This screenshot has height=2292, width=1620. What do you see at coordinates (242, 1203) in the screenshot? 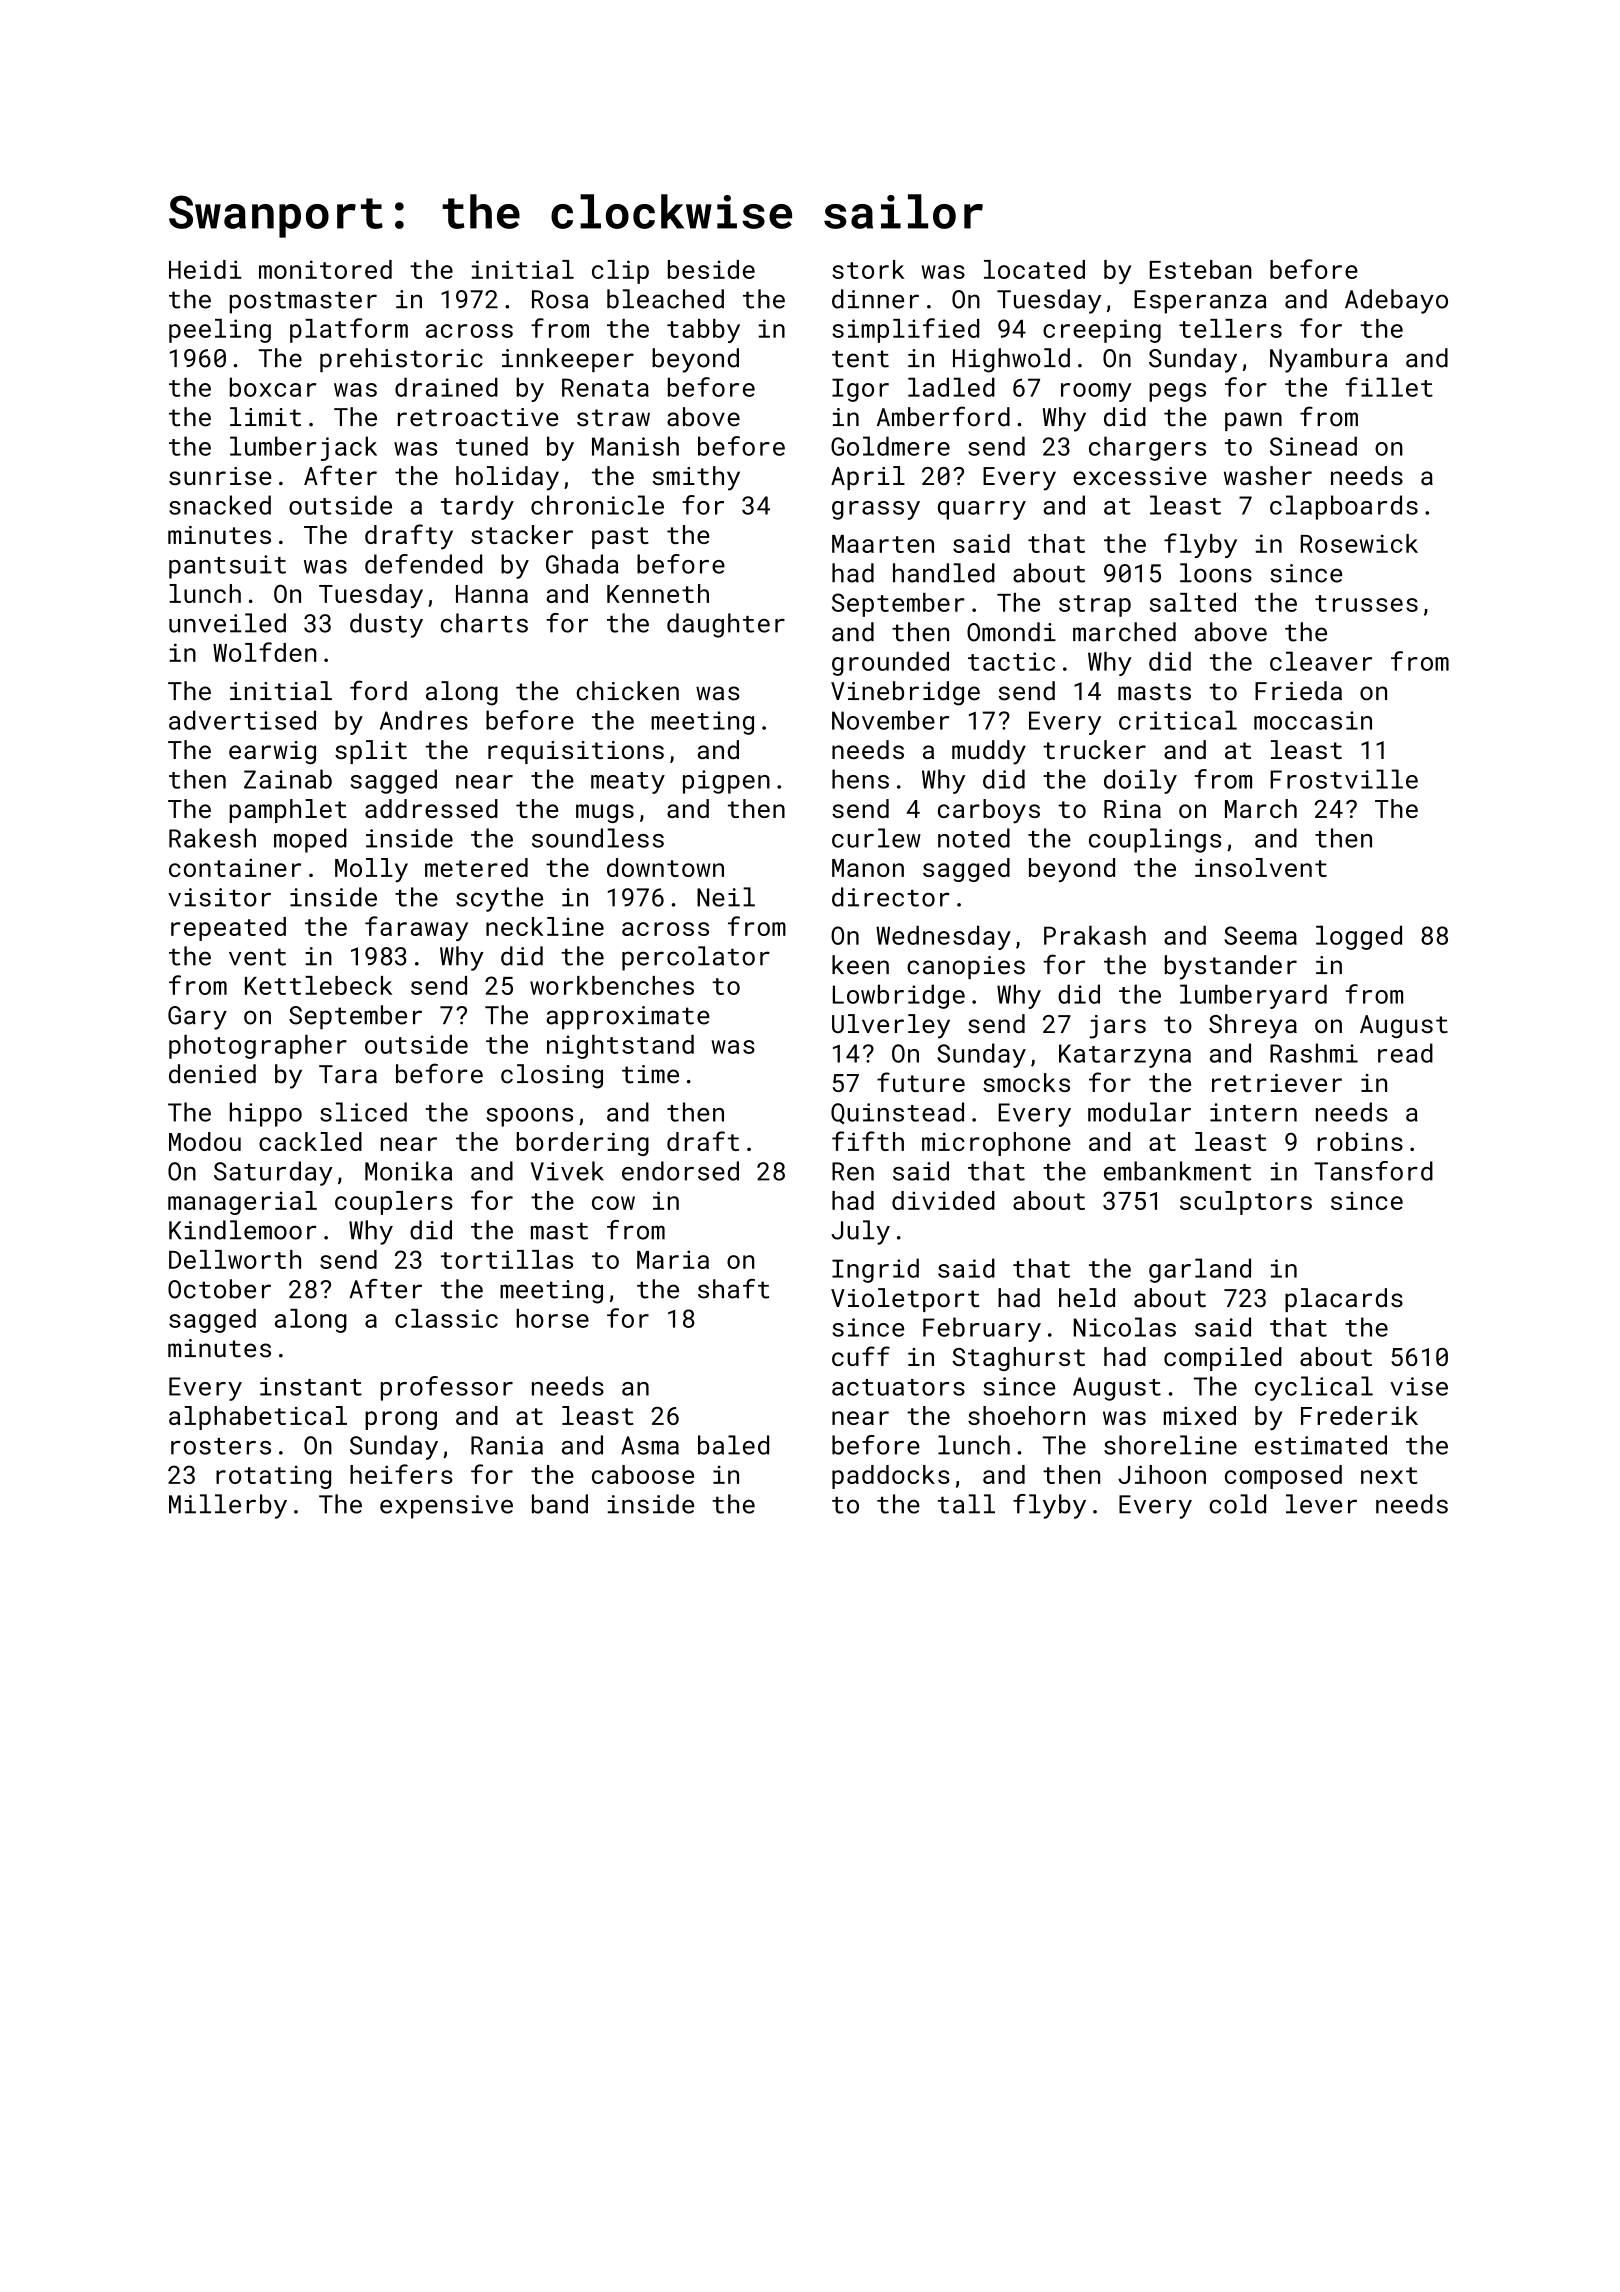
I see `managerial` at bounding box center [242, 1203].
